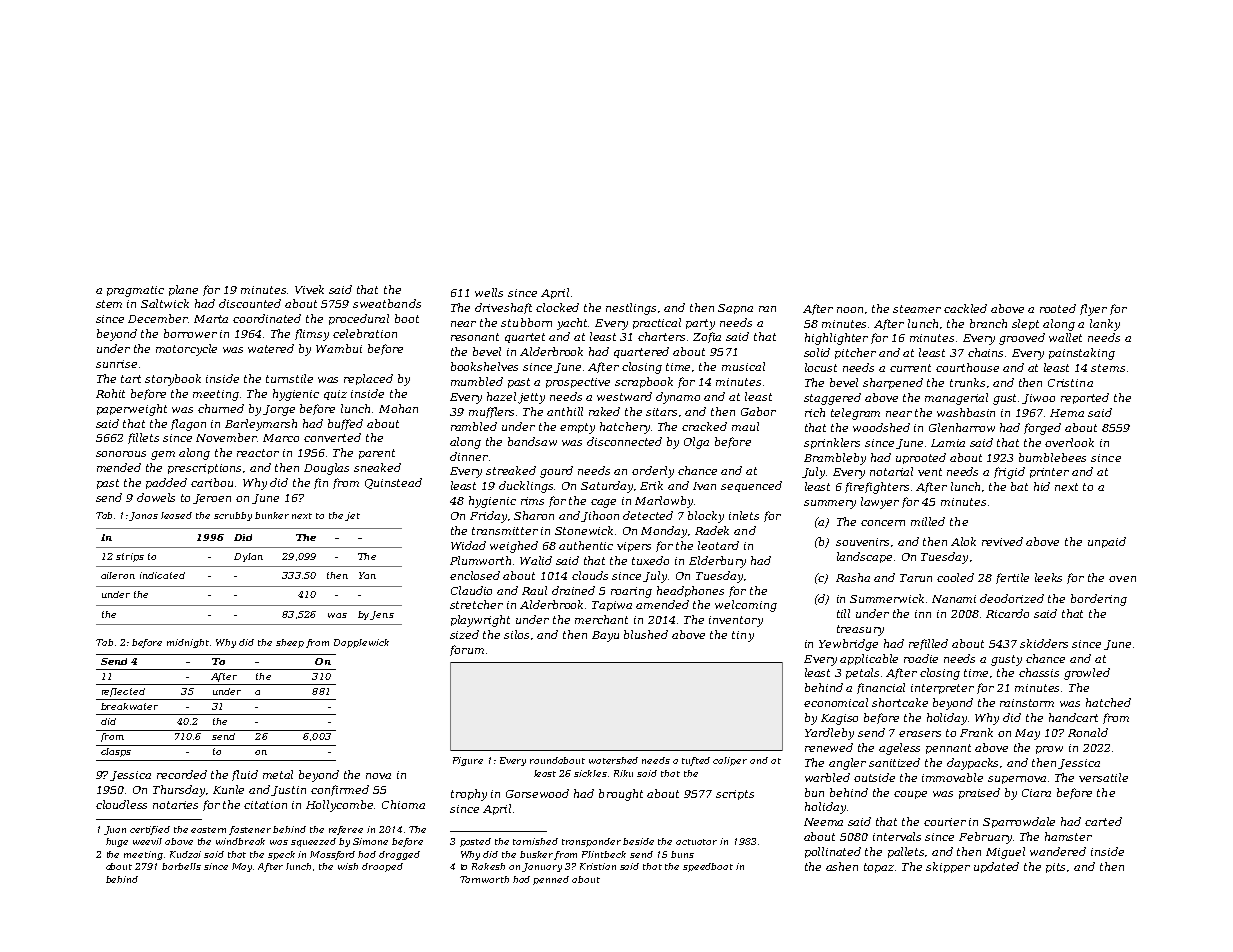 The image size is (1233, 952). What do you see at coordinates (181, 866) in the screenshot?
I see `barbells` at bounding box center [181, 866].
